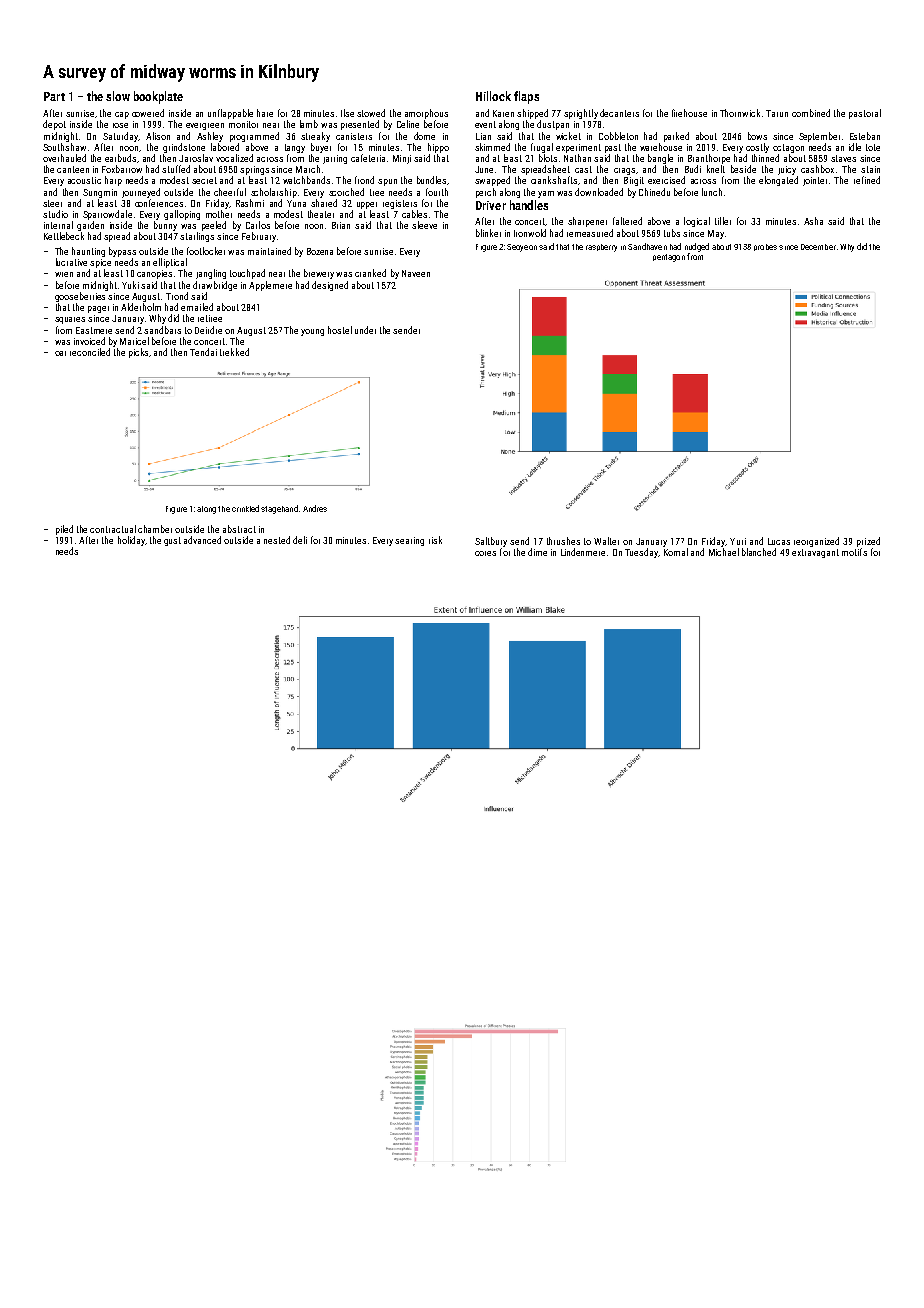 The height and width of the screenshot is (1308, 924). I want to click on probes, so click(765, 247).
